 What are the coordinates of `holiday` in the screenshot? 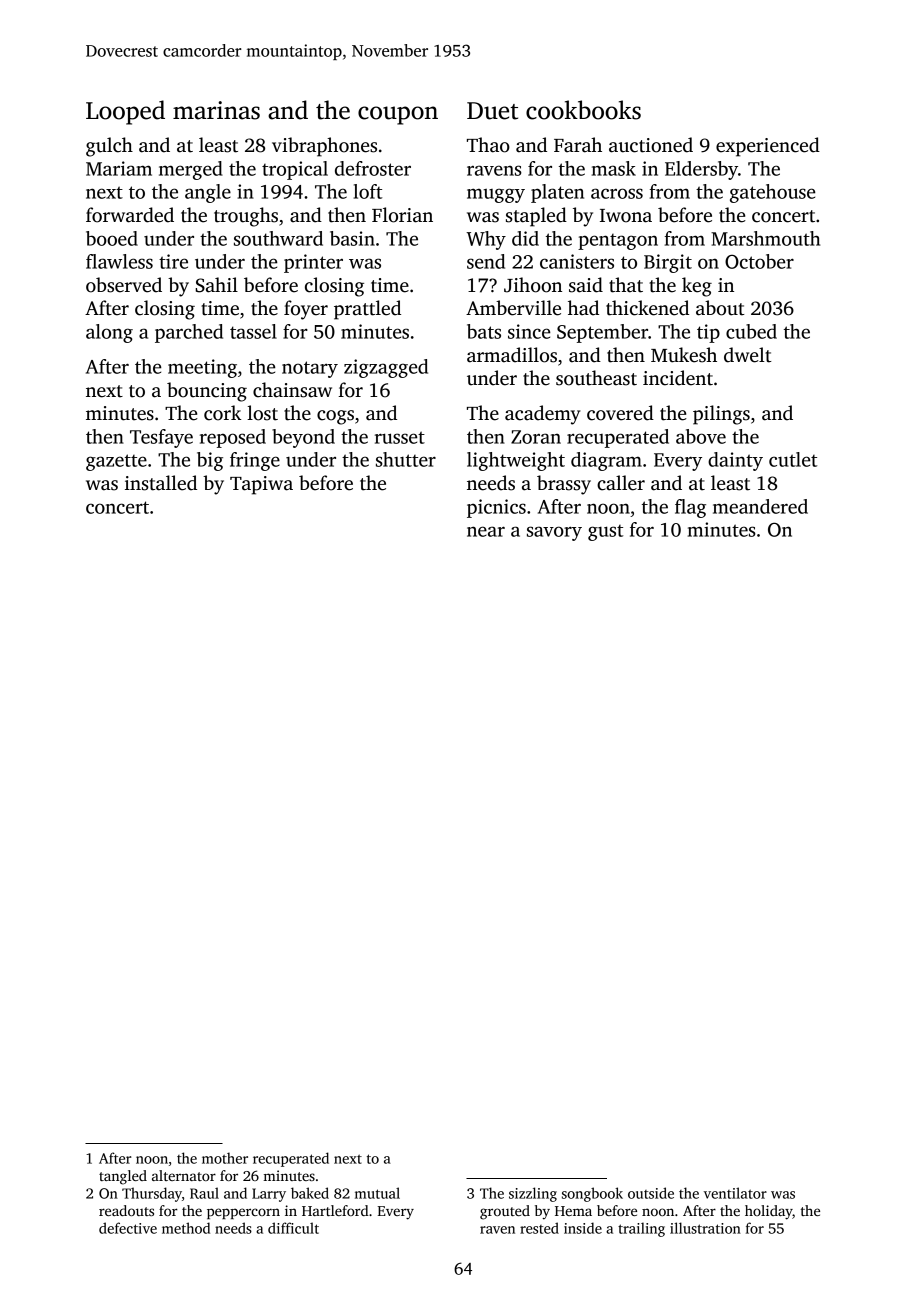 It's located at (769, 1212).
